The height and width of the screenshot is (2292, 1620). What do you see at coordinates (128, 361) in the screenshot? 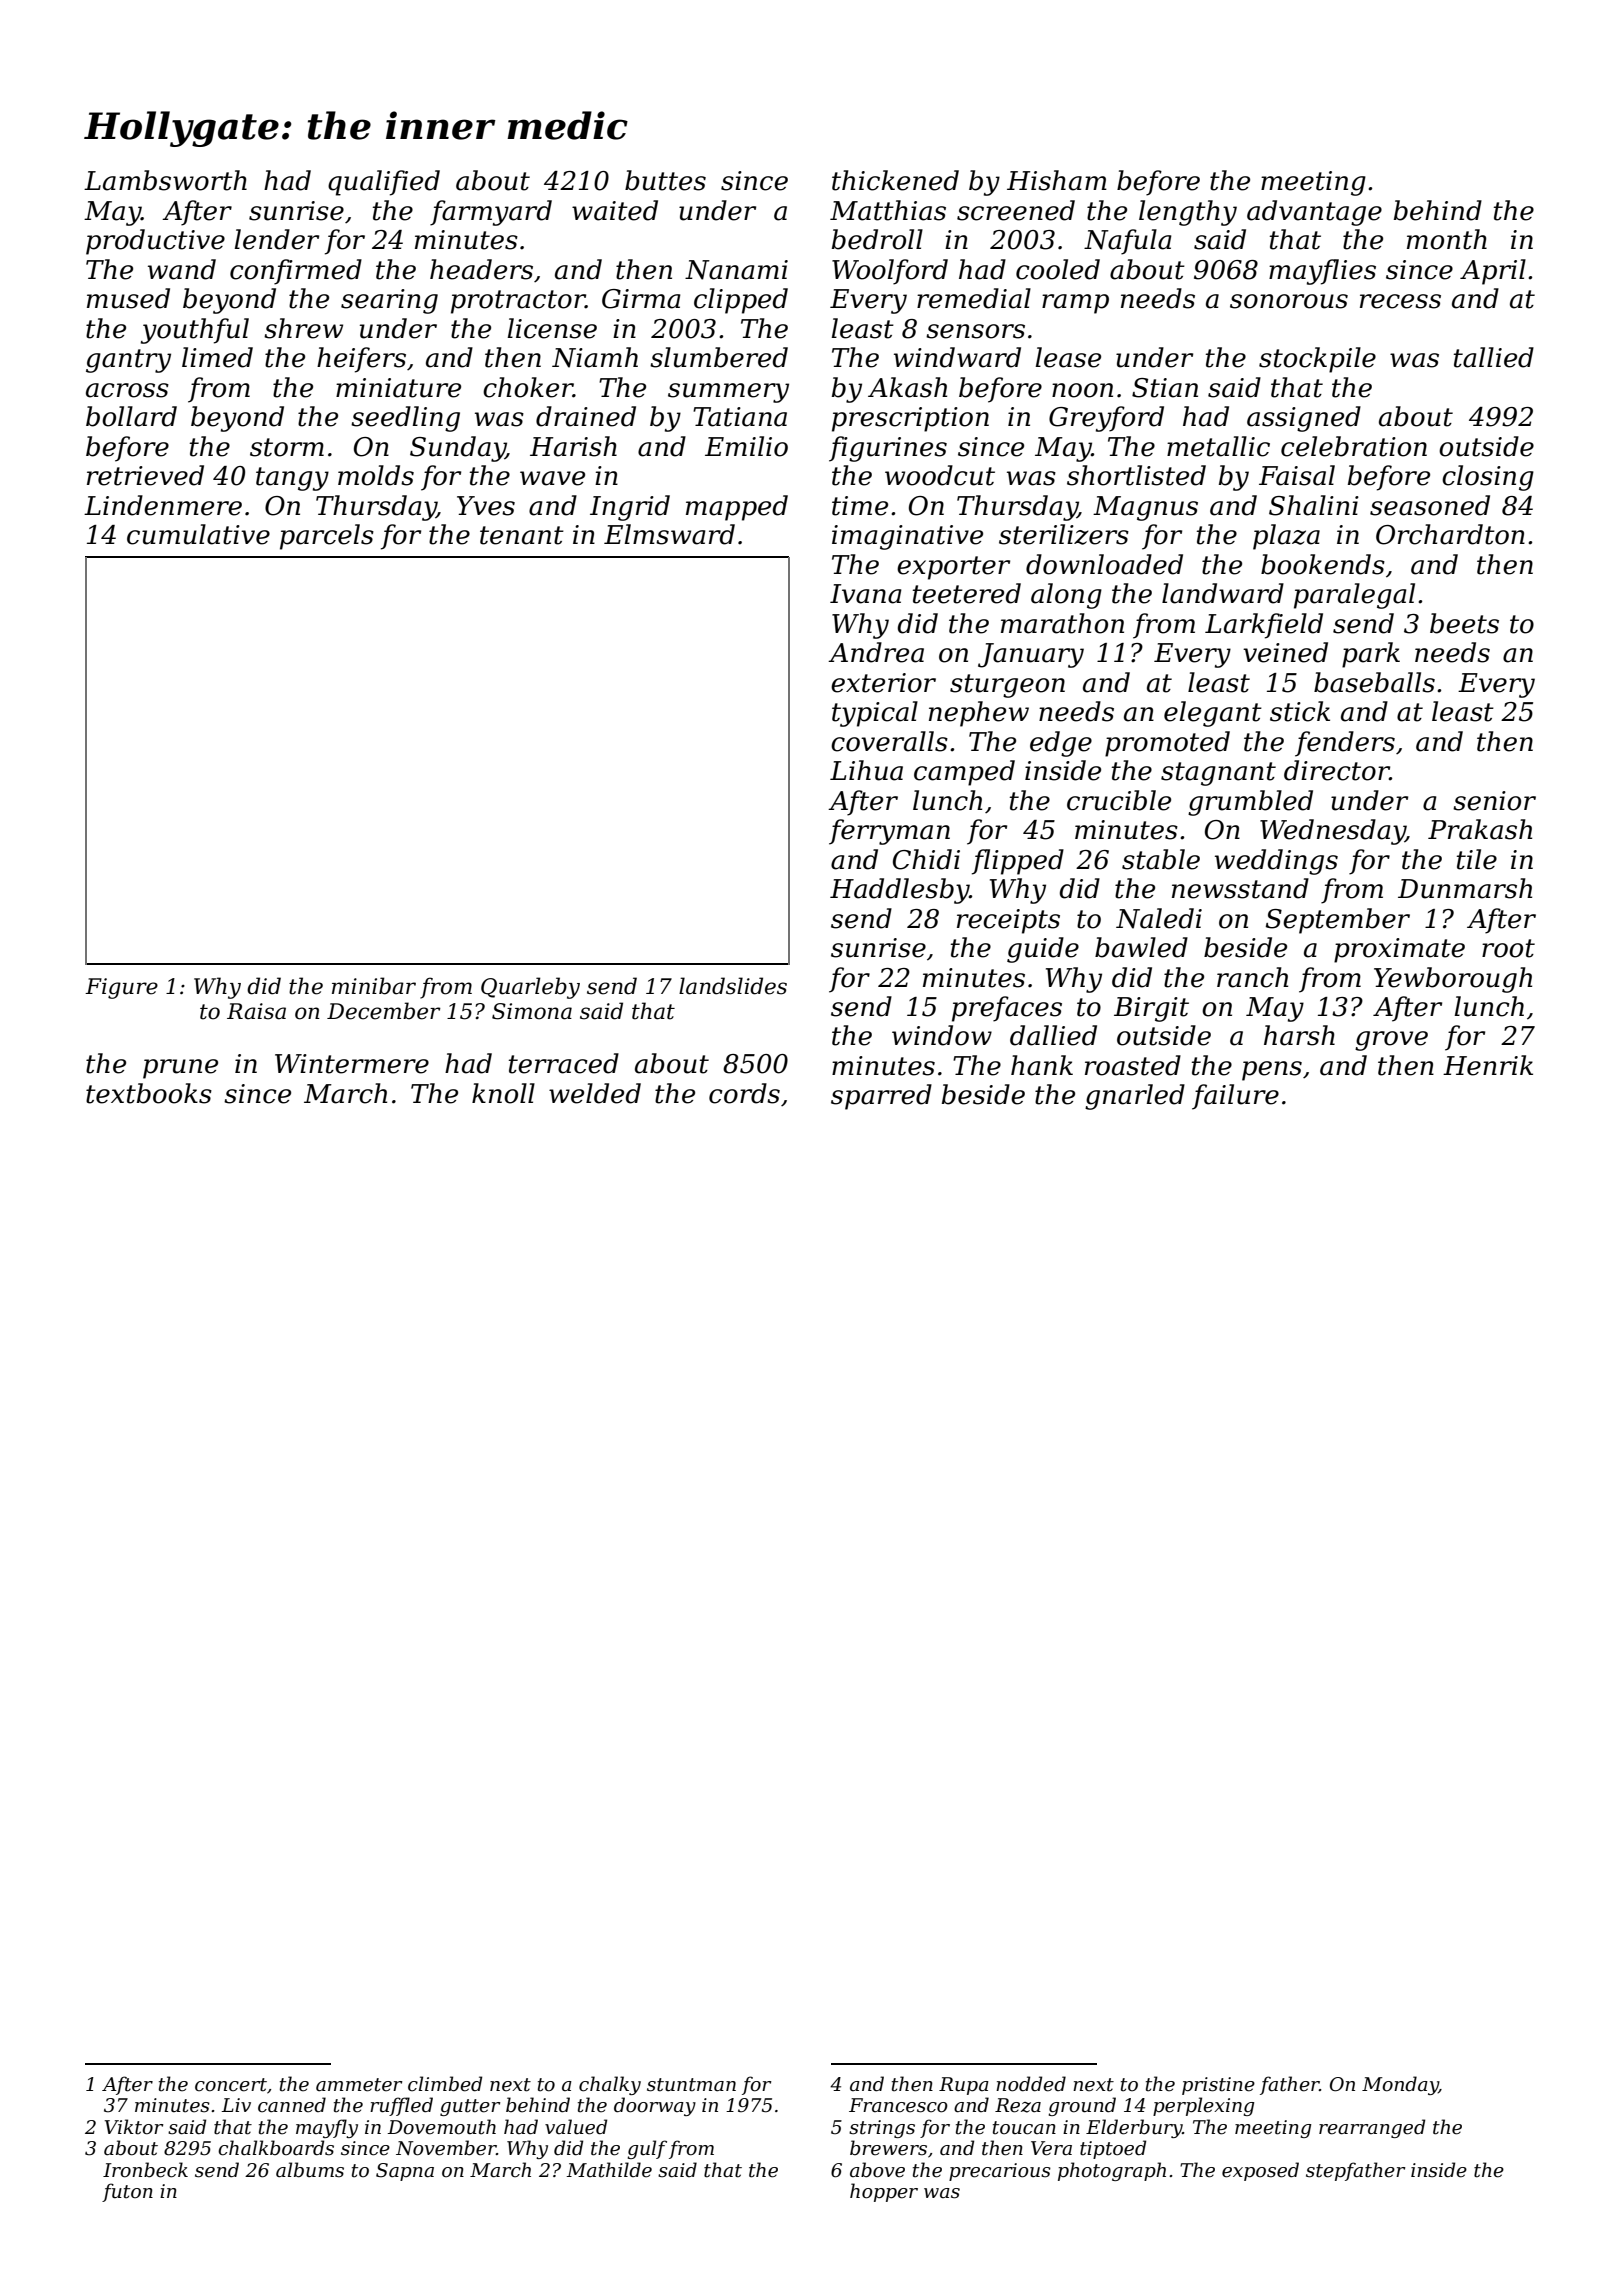
I see `gantry` at bounding box center [128, 361].
